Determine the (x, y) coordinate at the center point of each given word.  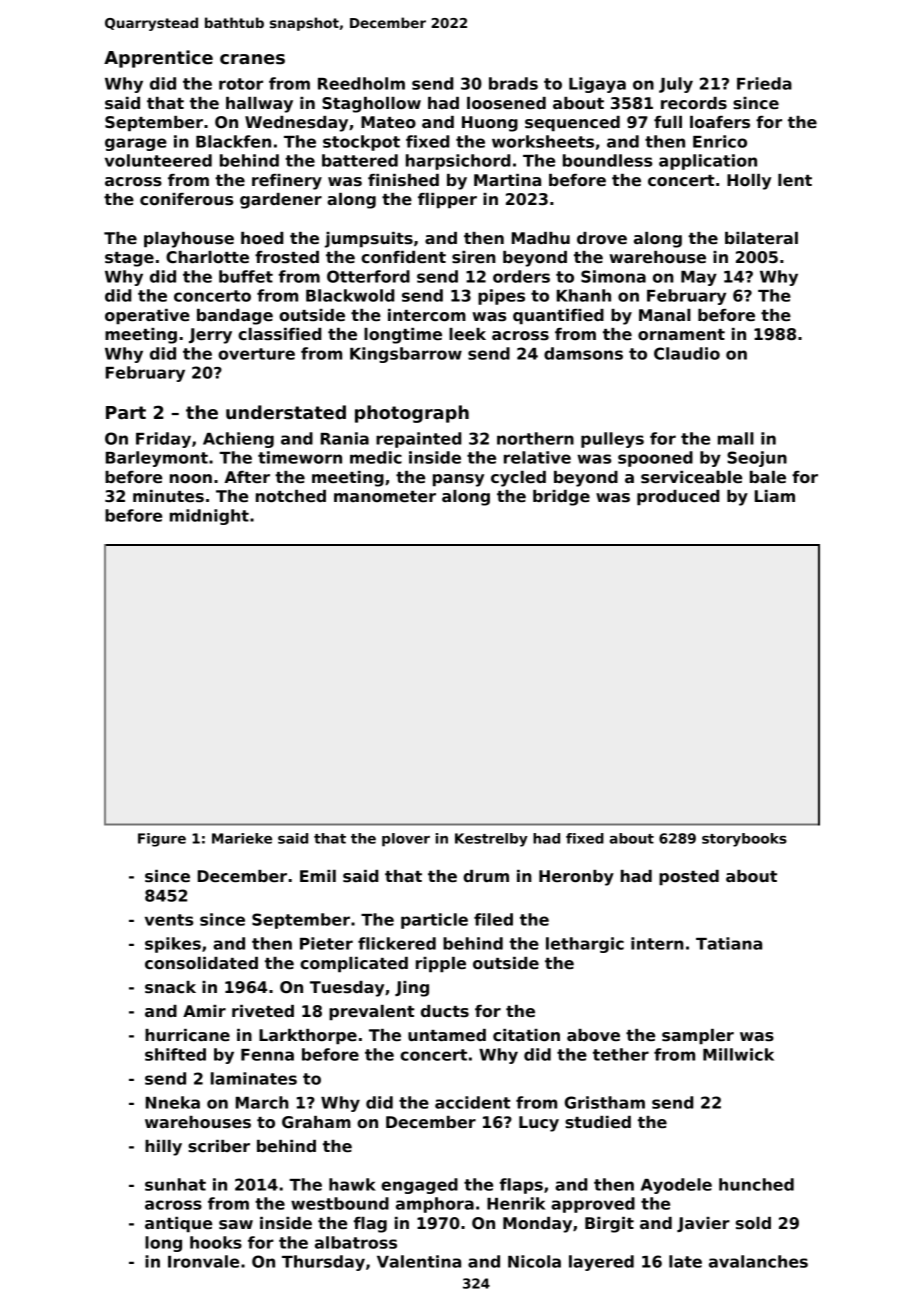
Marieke (242, 838)
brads (513, 83)
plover (406, 840)
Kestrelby (491, 840)
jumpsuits (369, 240)
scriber (219, 1146)
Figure (162, 840)
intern (657, 943)
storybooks (744, 840)
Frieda (764, 83)
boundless (607, 160)
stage (129, 259)
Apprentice (158, 59)
